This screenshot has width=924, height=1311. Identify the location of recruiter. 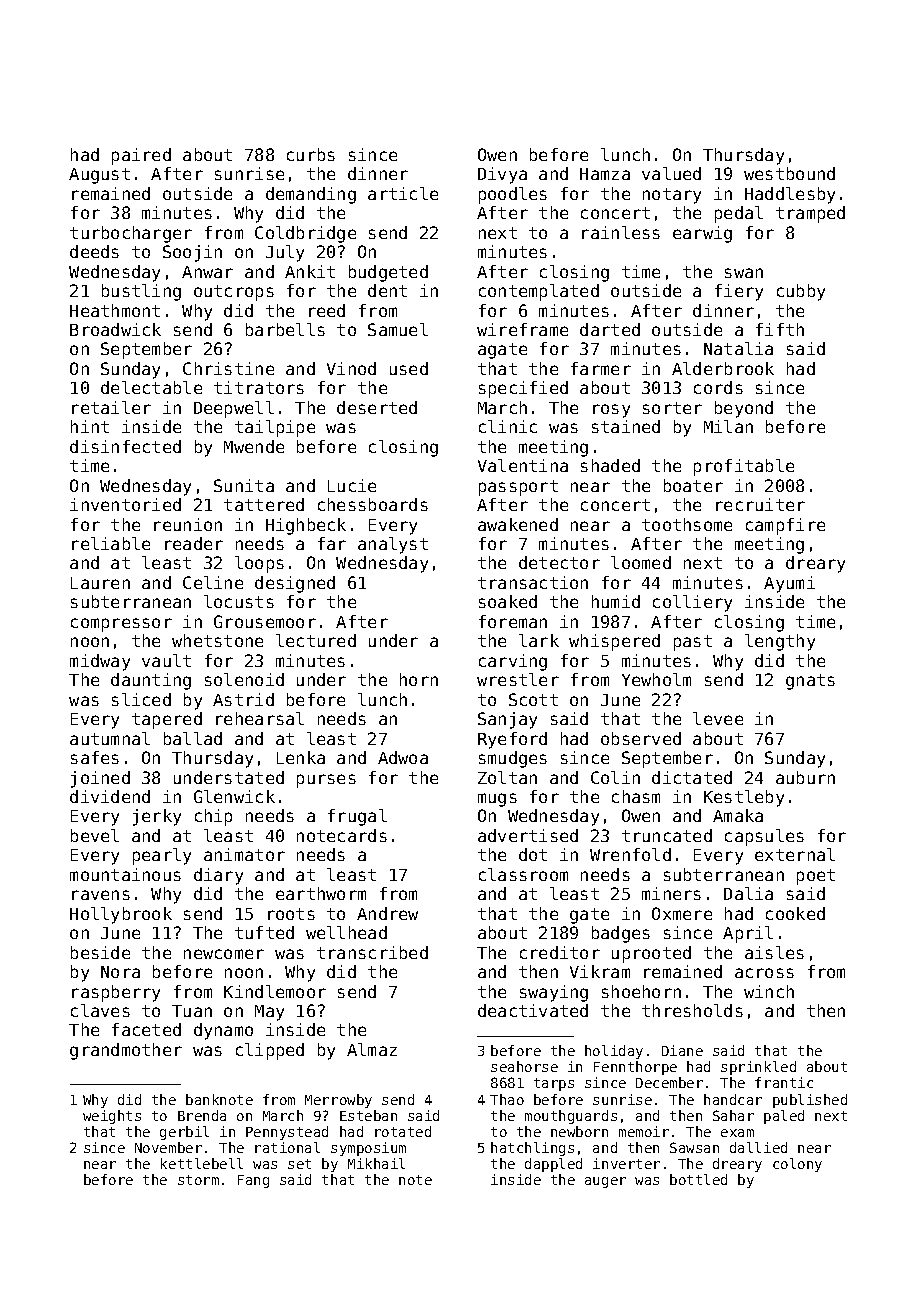
(760, 504).
